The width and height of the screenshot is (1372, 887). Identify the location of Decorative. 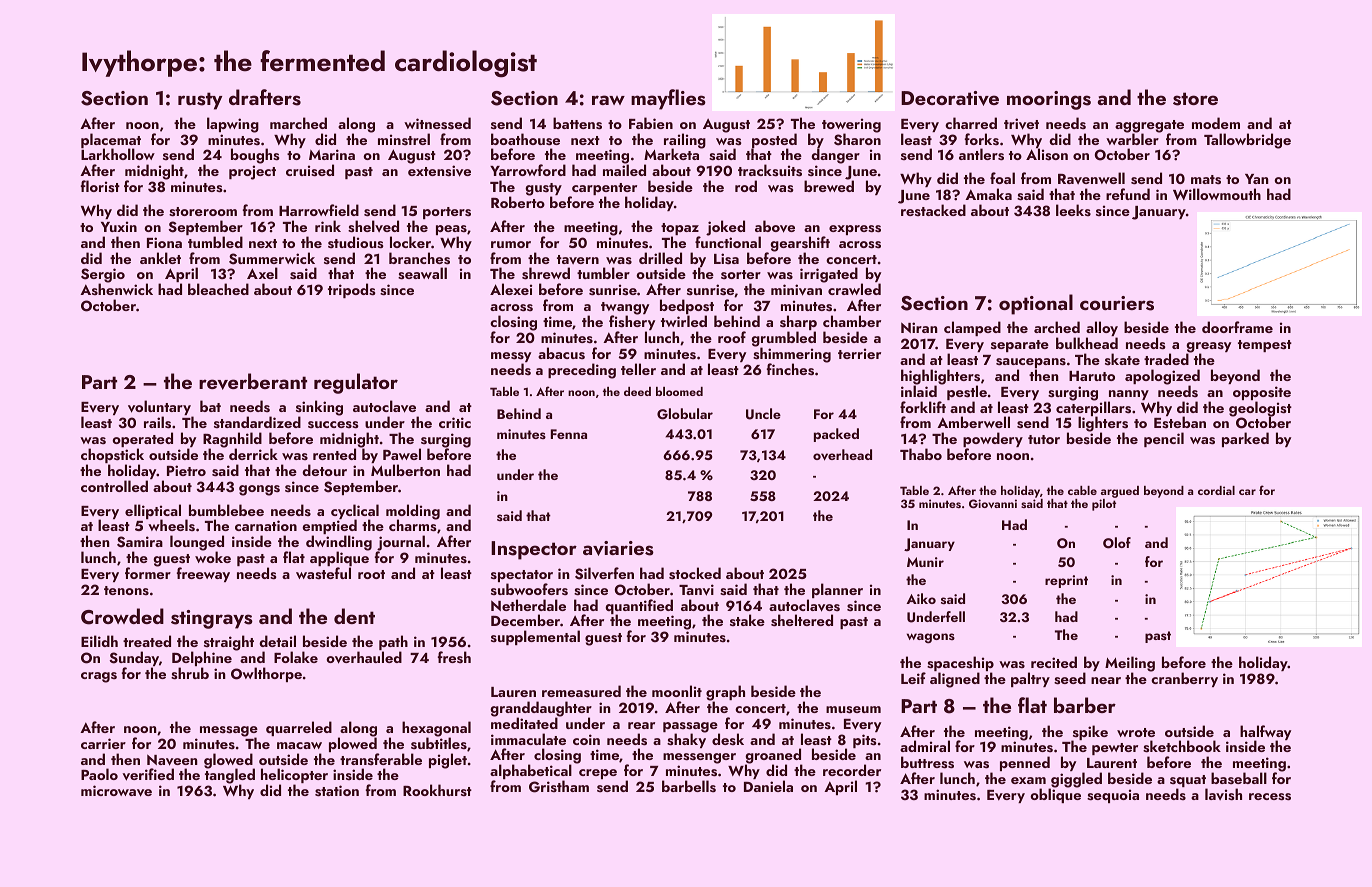
(950, 98).
